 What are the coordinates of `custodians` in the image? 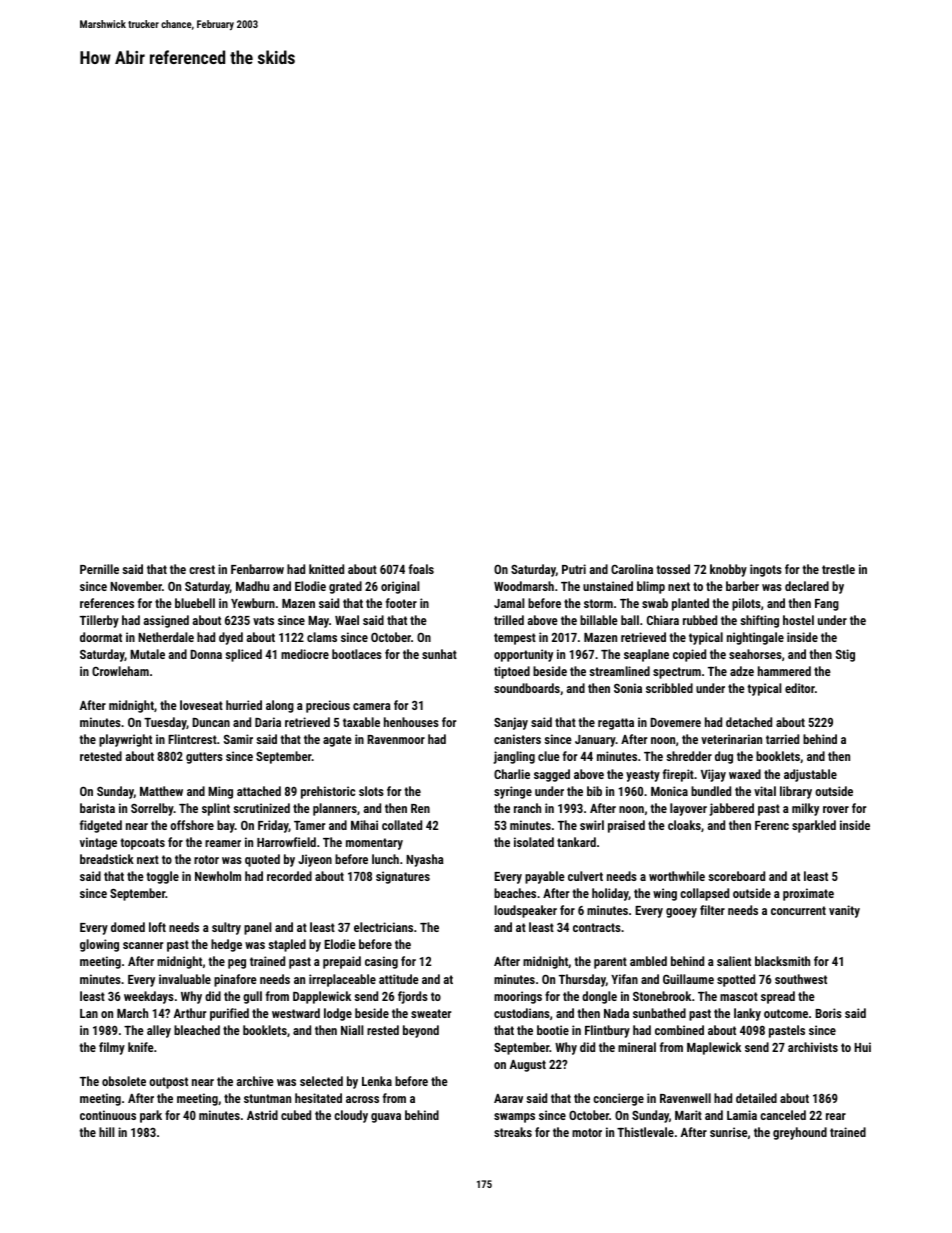 It's located at (522, 1013).
